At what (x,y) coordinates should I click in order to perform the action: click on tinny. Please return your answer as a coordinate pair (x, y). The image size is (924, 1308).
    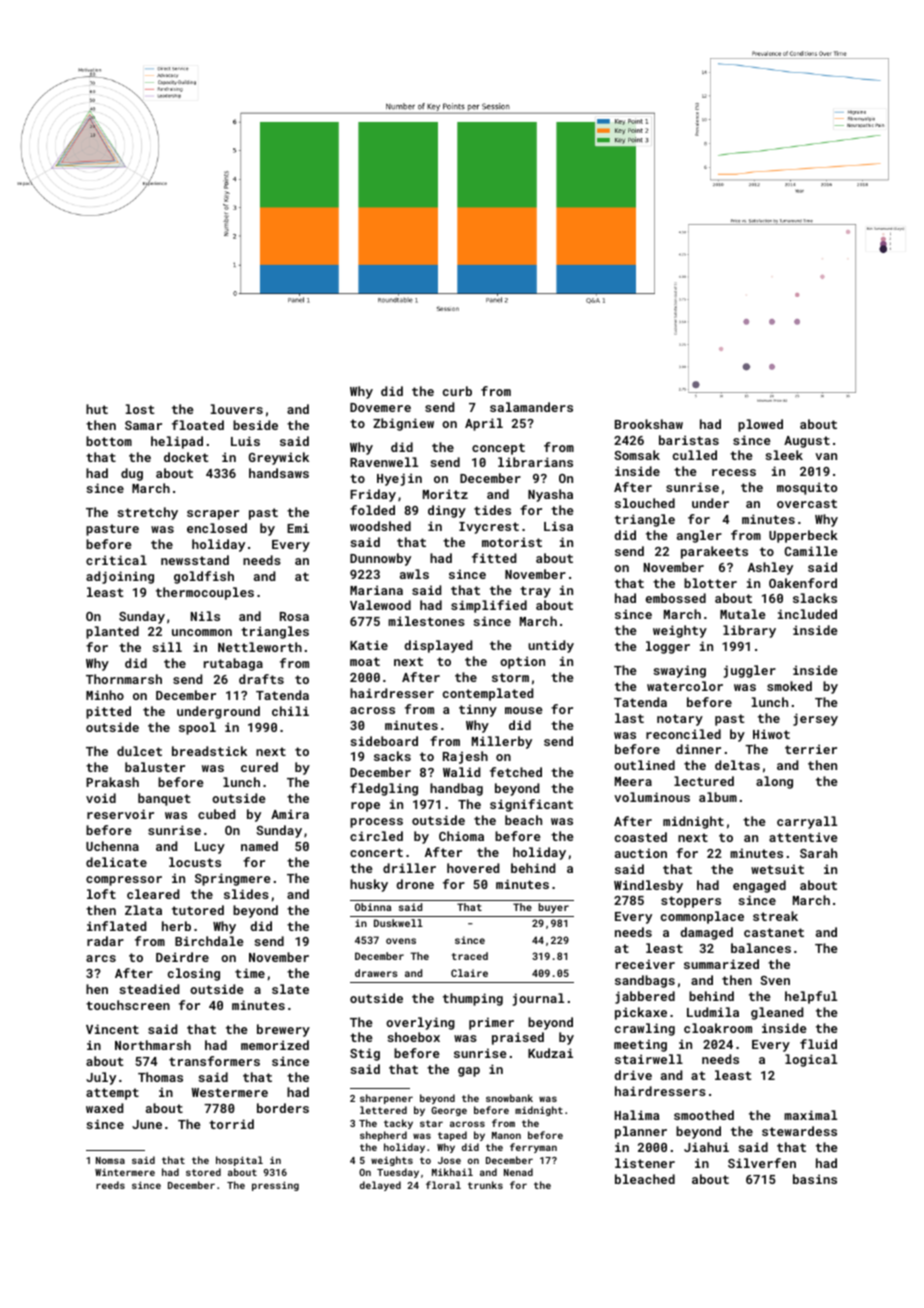
    Looking at the image, I should click on (478, 710).
